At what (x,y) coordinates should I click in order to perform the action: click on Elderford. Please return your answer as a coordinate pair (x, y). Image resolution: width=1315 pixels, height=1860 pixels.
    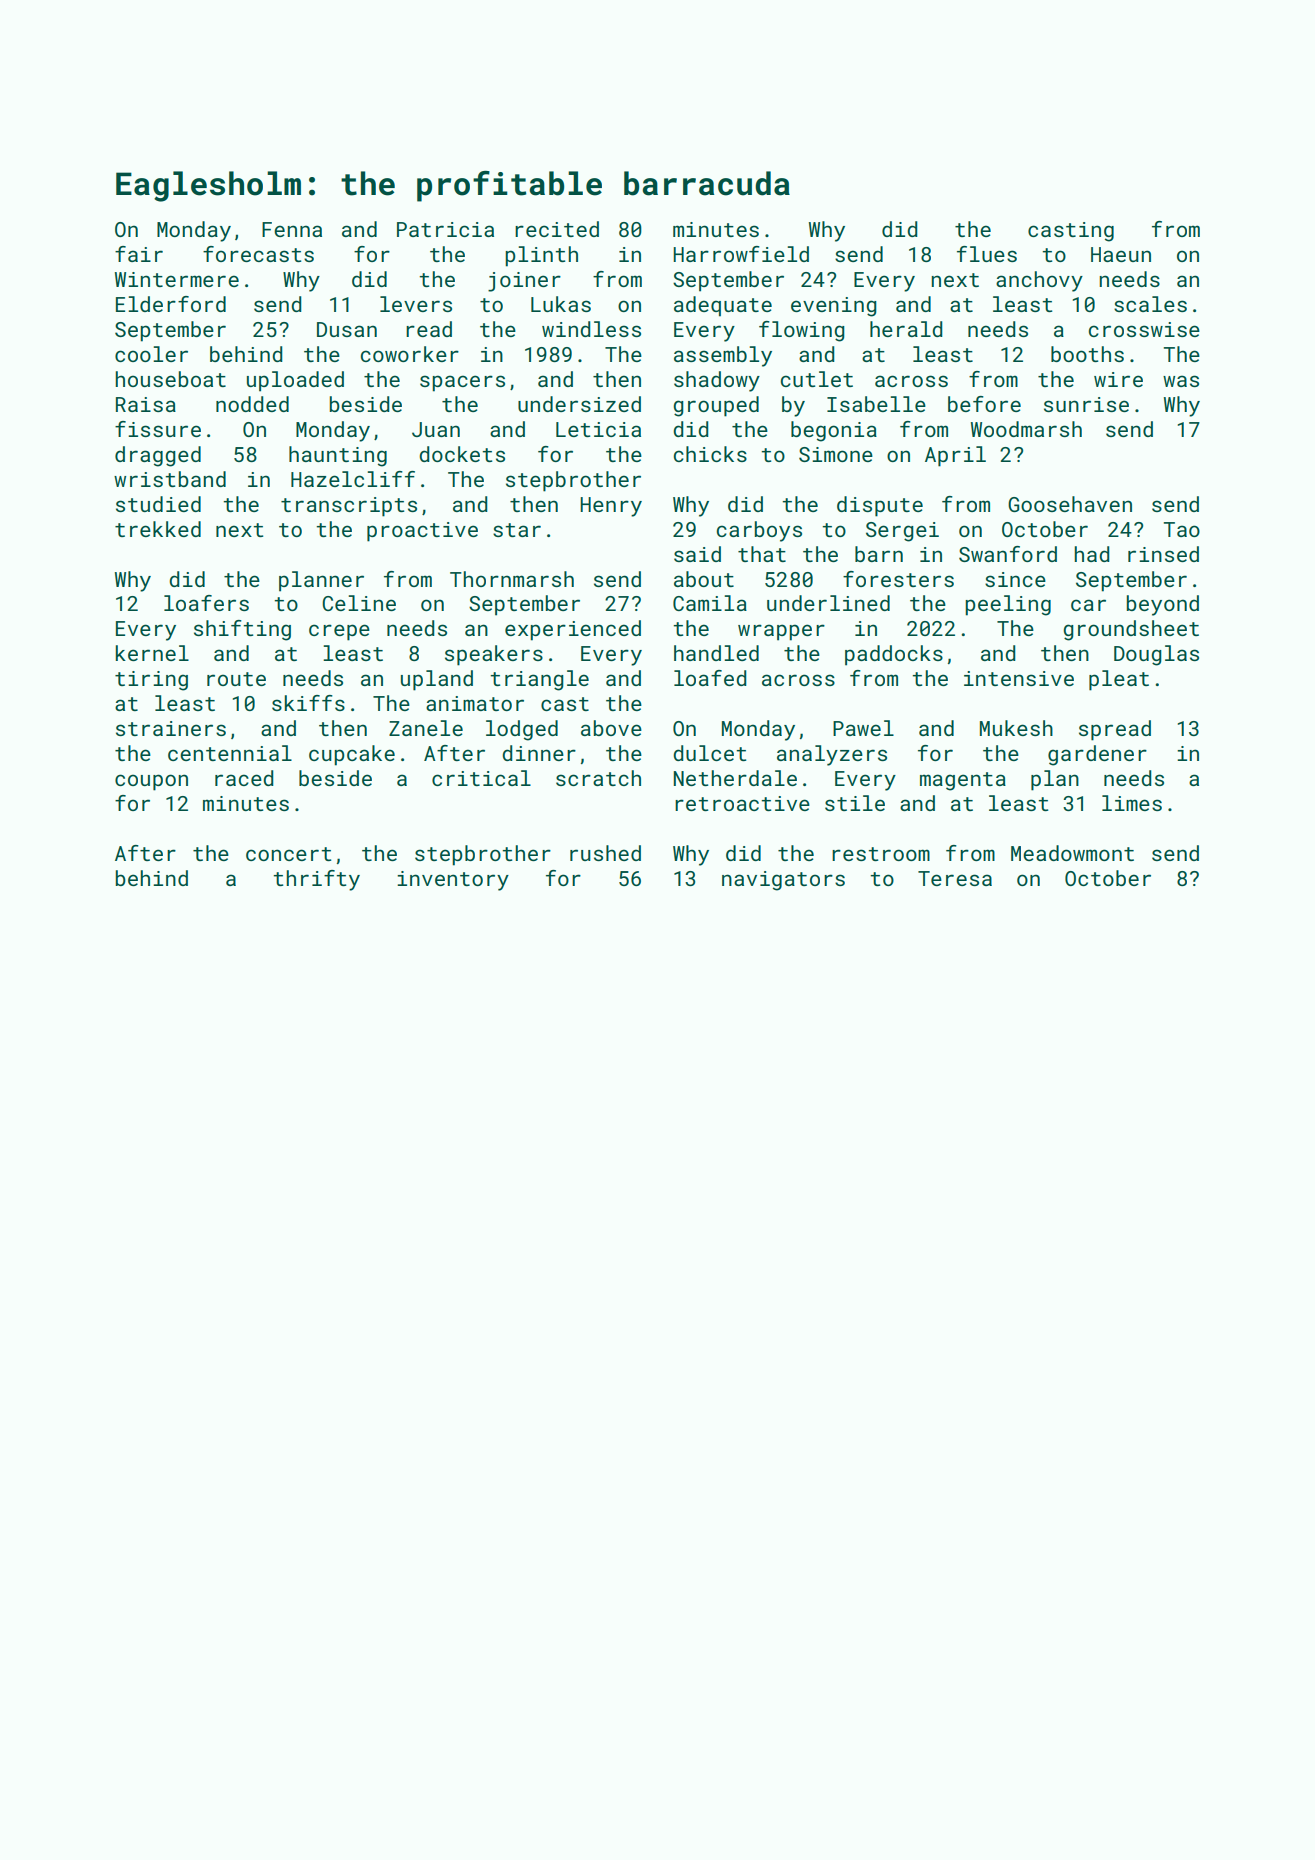
    Looking at the image, I should click on (171, 304).
